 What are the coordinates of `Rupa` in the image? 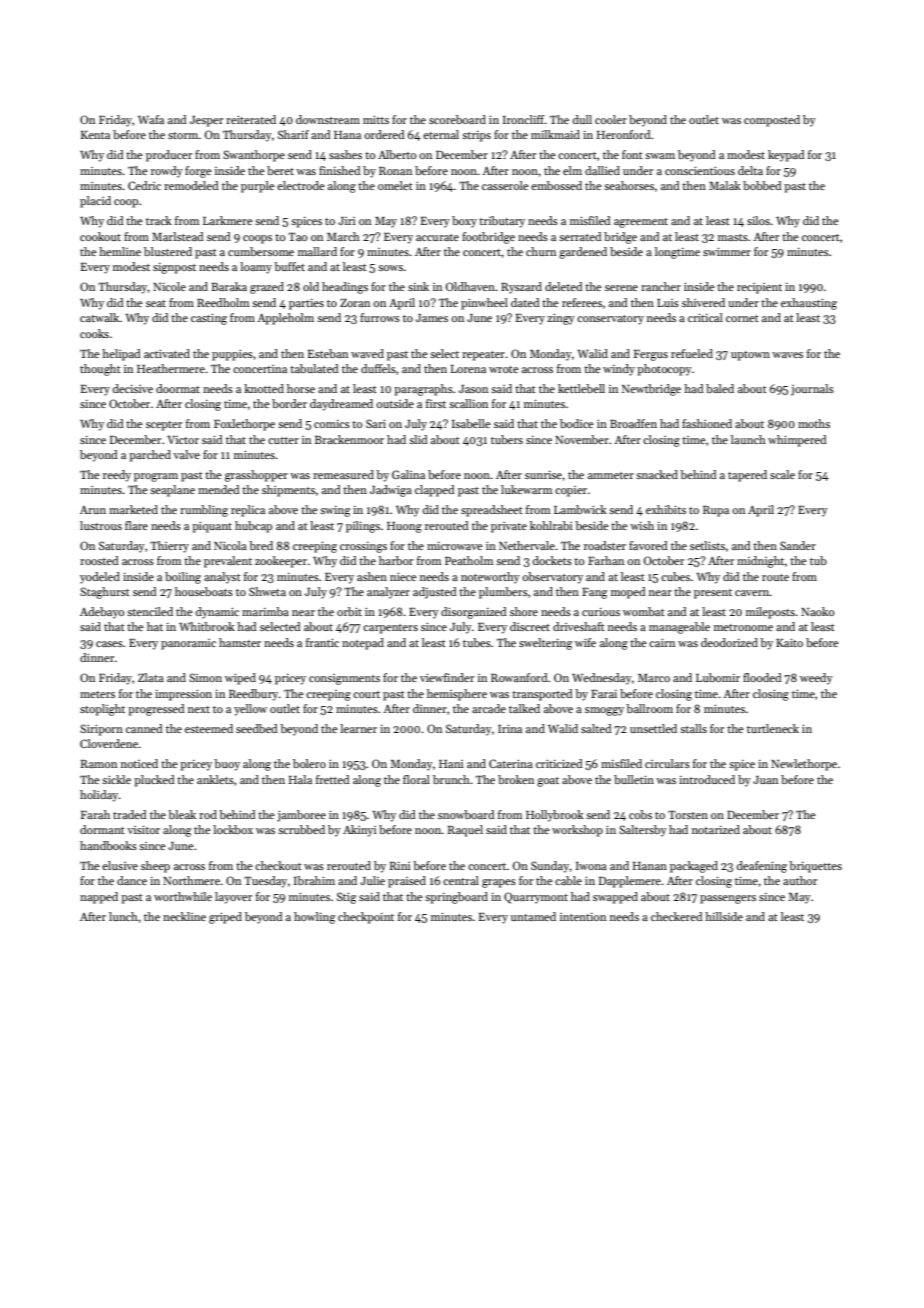 It's located at (716, 511).
